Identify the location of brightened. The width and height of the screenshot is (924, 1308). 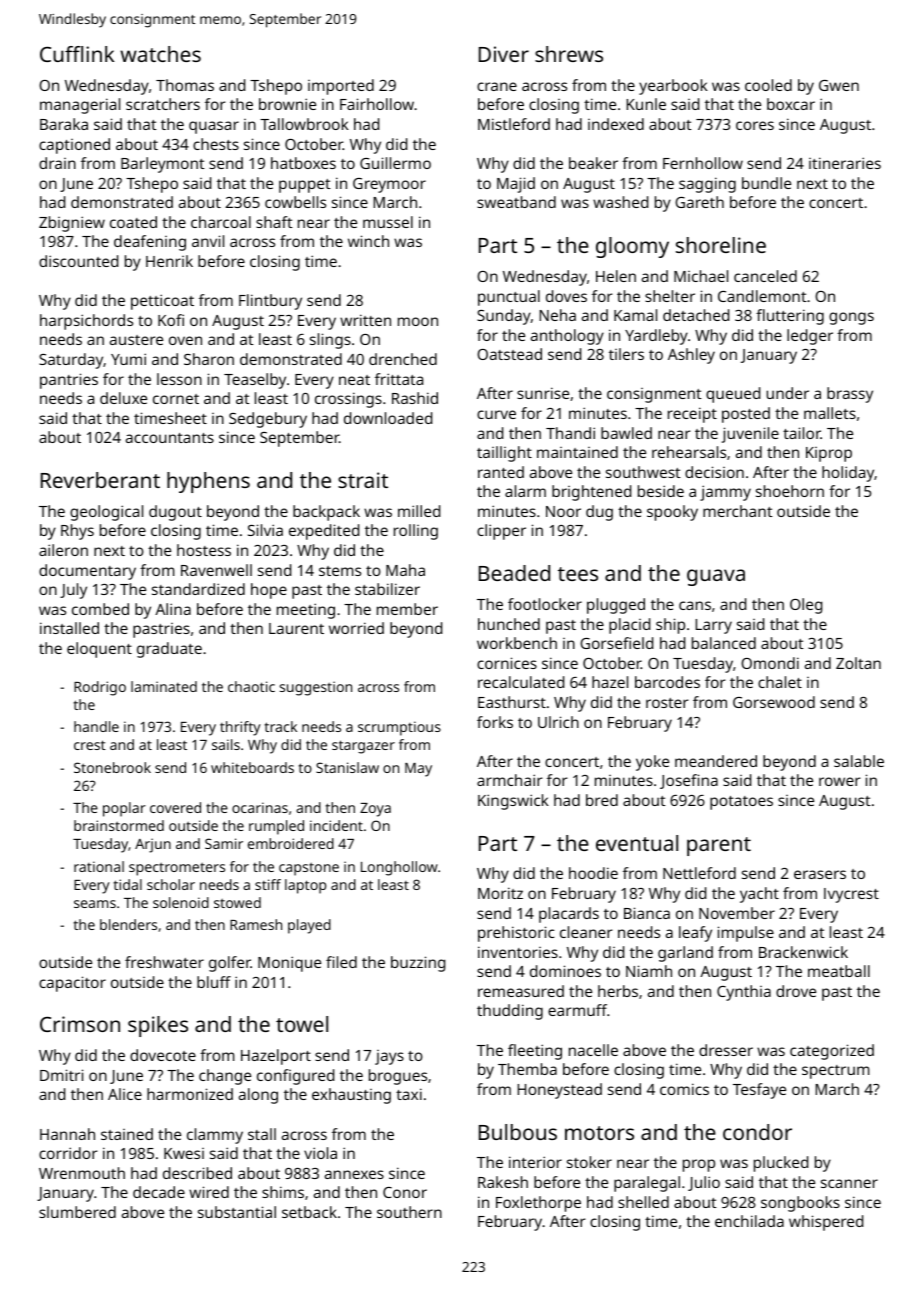
(591, 493).
